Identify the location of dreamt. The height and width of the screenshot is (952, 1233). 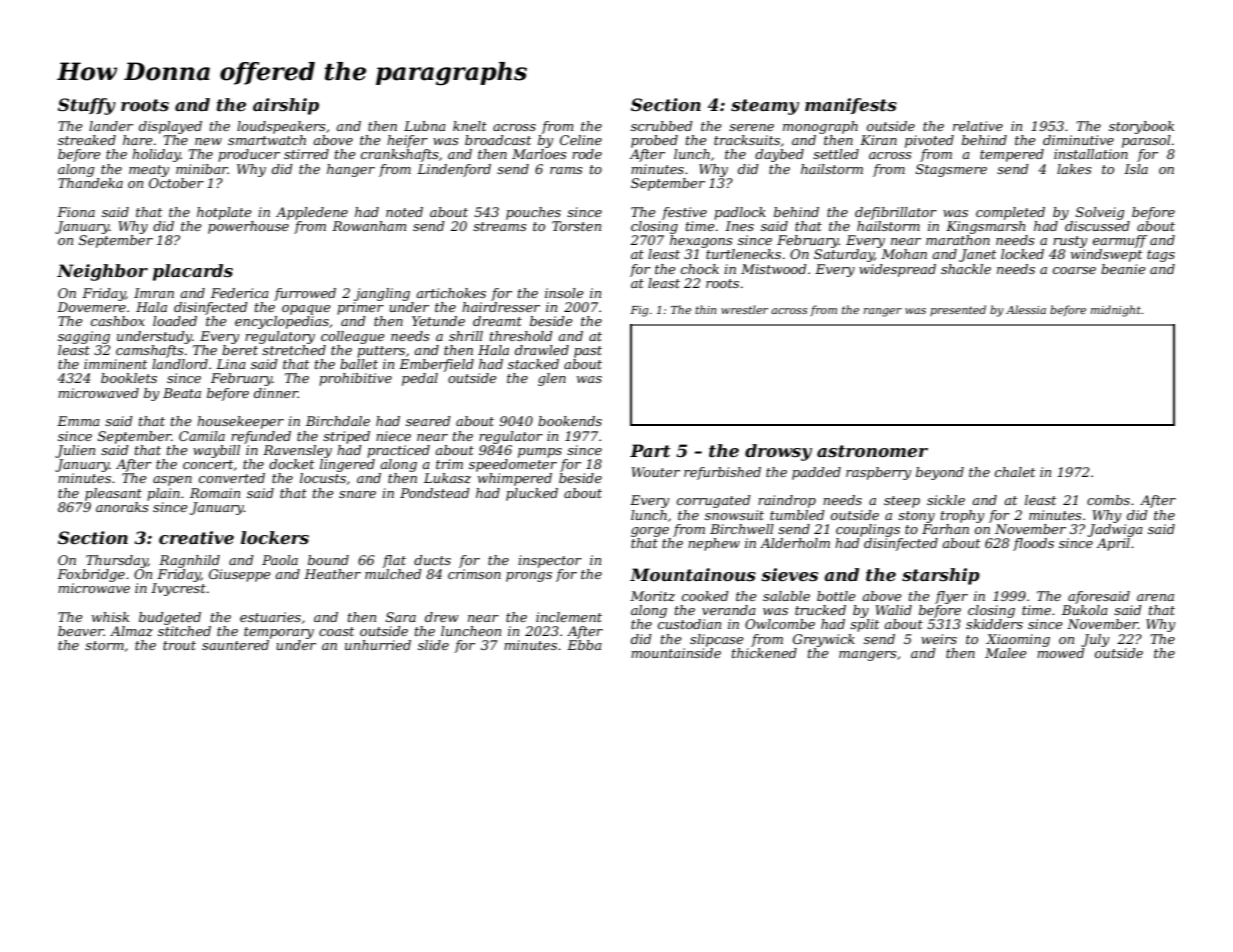
(497, 321).
